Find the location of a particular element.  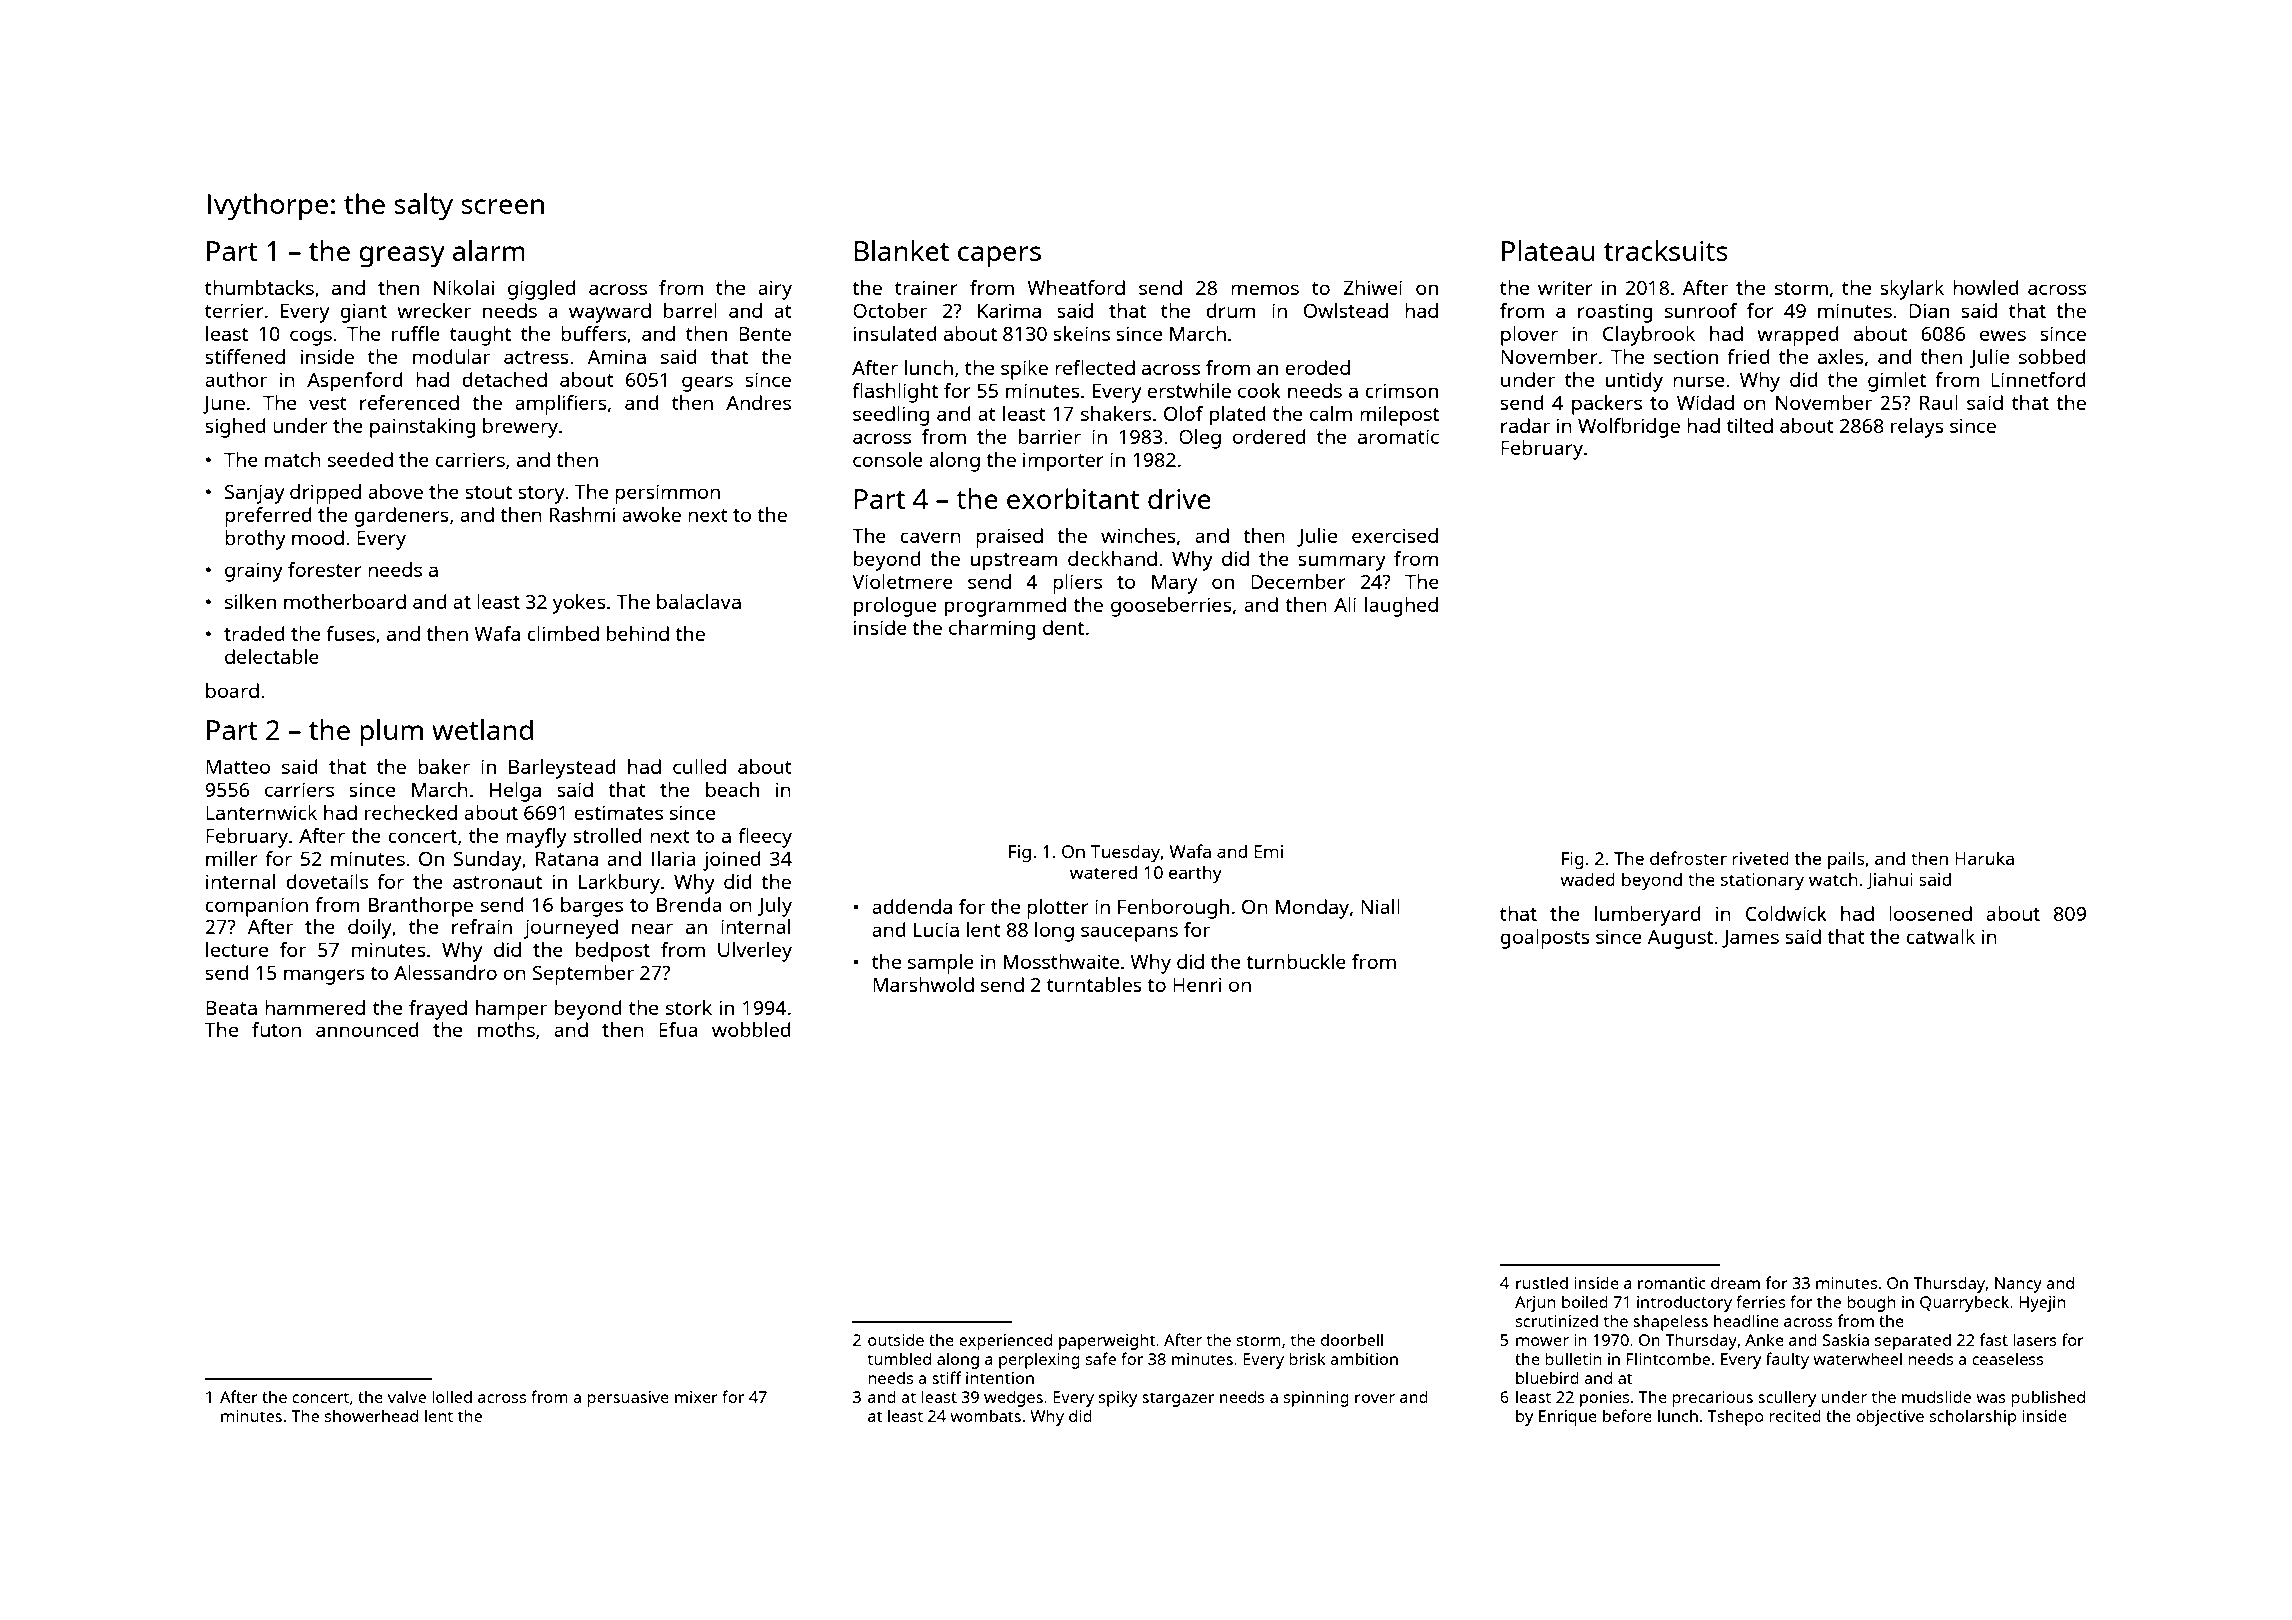

console is located at coordinates (888, 459).
